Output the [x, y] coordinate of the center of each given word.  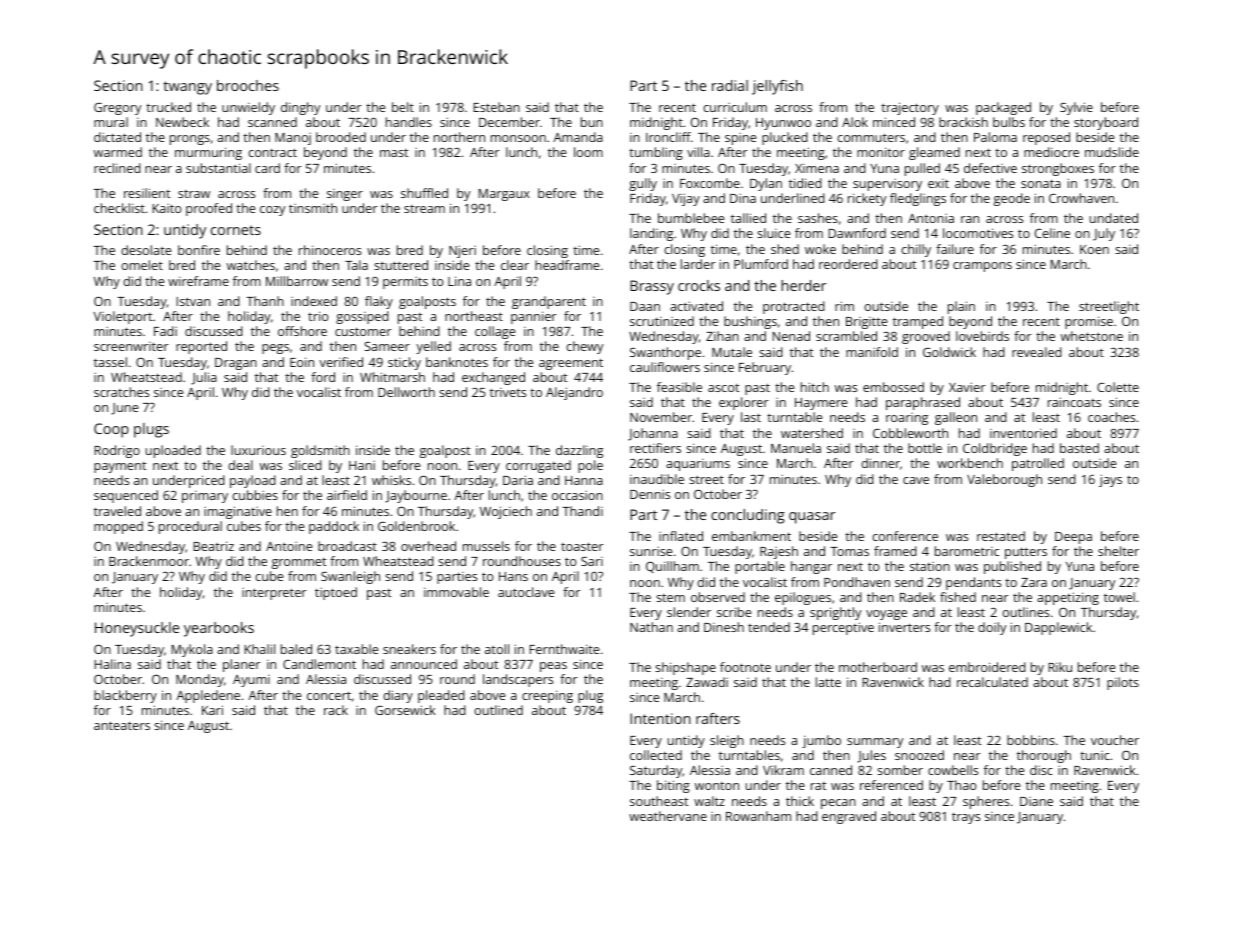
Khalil [259, 649]
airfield [347, 495]
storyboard [1106, 123]
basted [1079, 448]
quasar [812, 518]
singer [345, 195]
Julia [204, 378]
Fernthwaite [564, 649]
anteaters [122, 725]
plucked [785, 138]
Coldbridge [995, 449]
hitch [815, 387]
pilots [1123, 683]
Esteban [496, 107]
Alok [855, 122]
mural [111, 122]
